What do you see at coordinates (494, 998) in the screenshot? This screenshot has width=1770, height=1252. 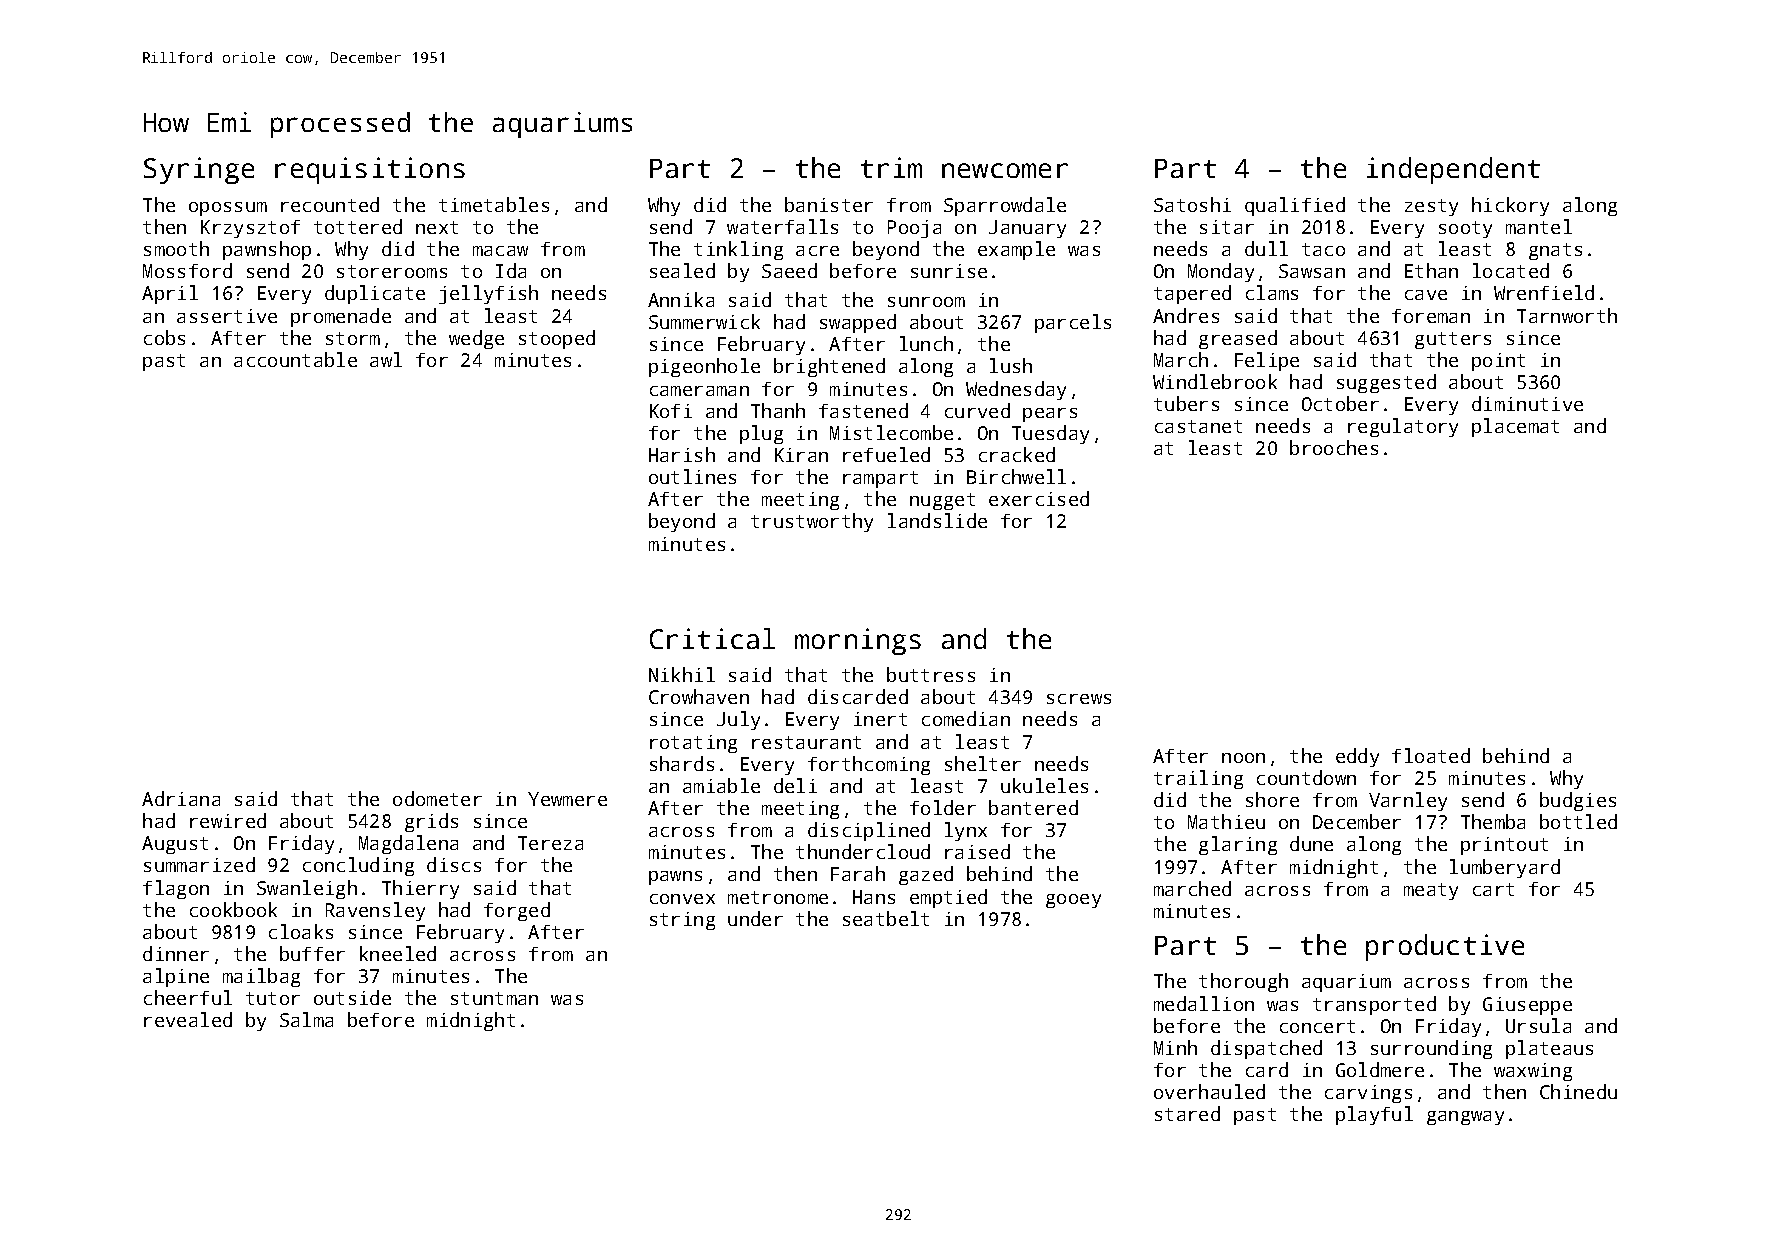 I see `stuntman` at bounding box center [494, 998].
